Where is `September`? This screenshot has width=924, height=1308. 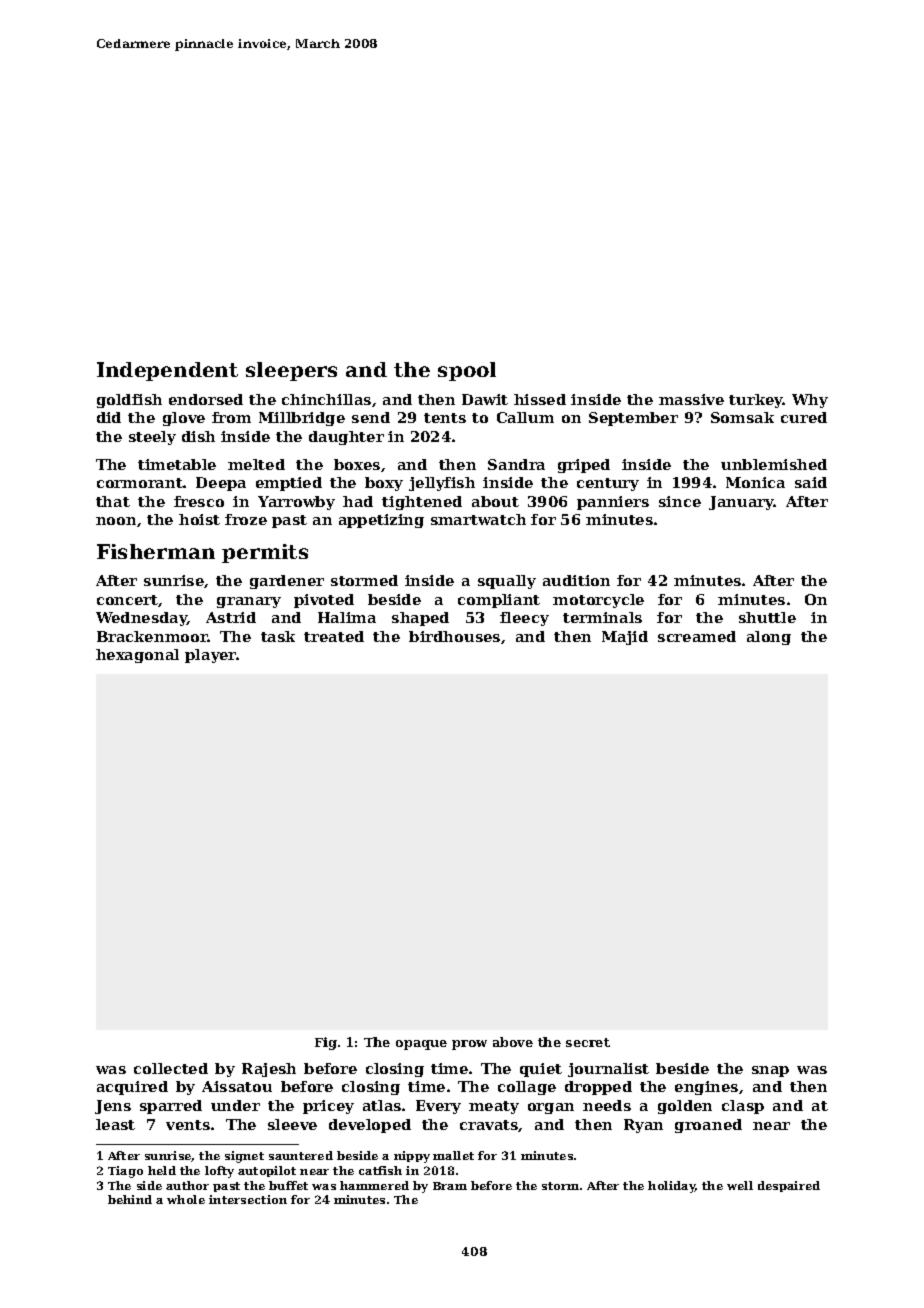
September is located at coordinates (633, 419).
